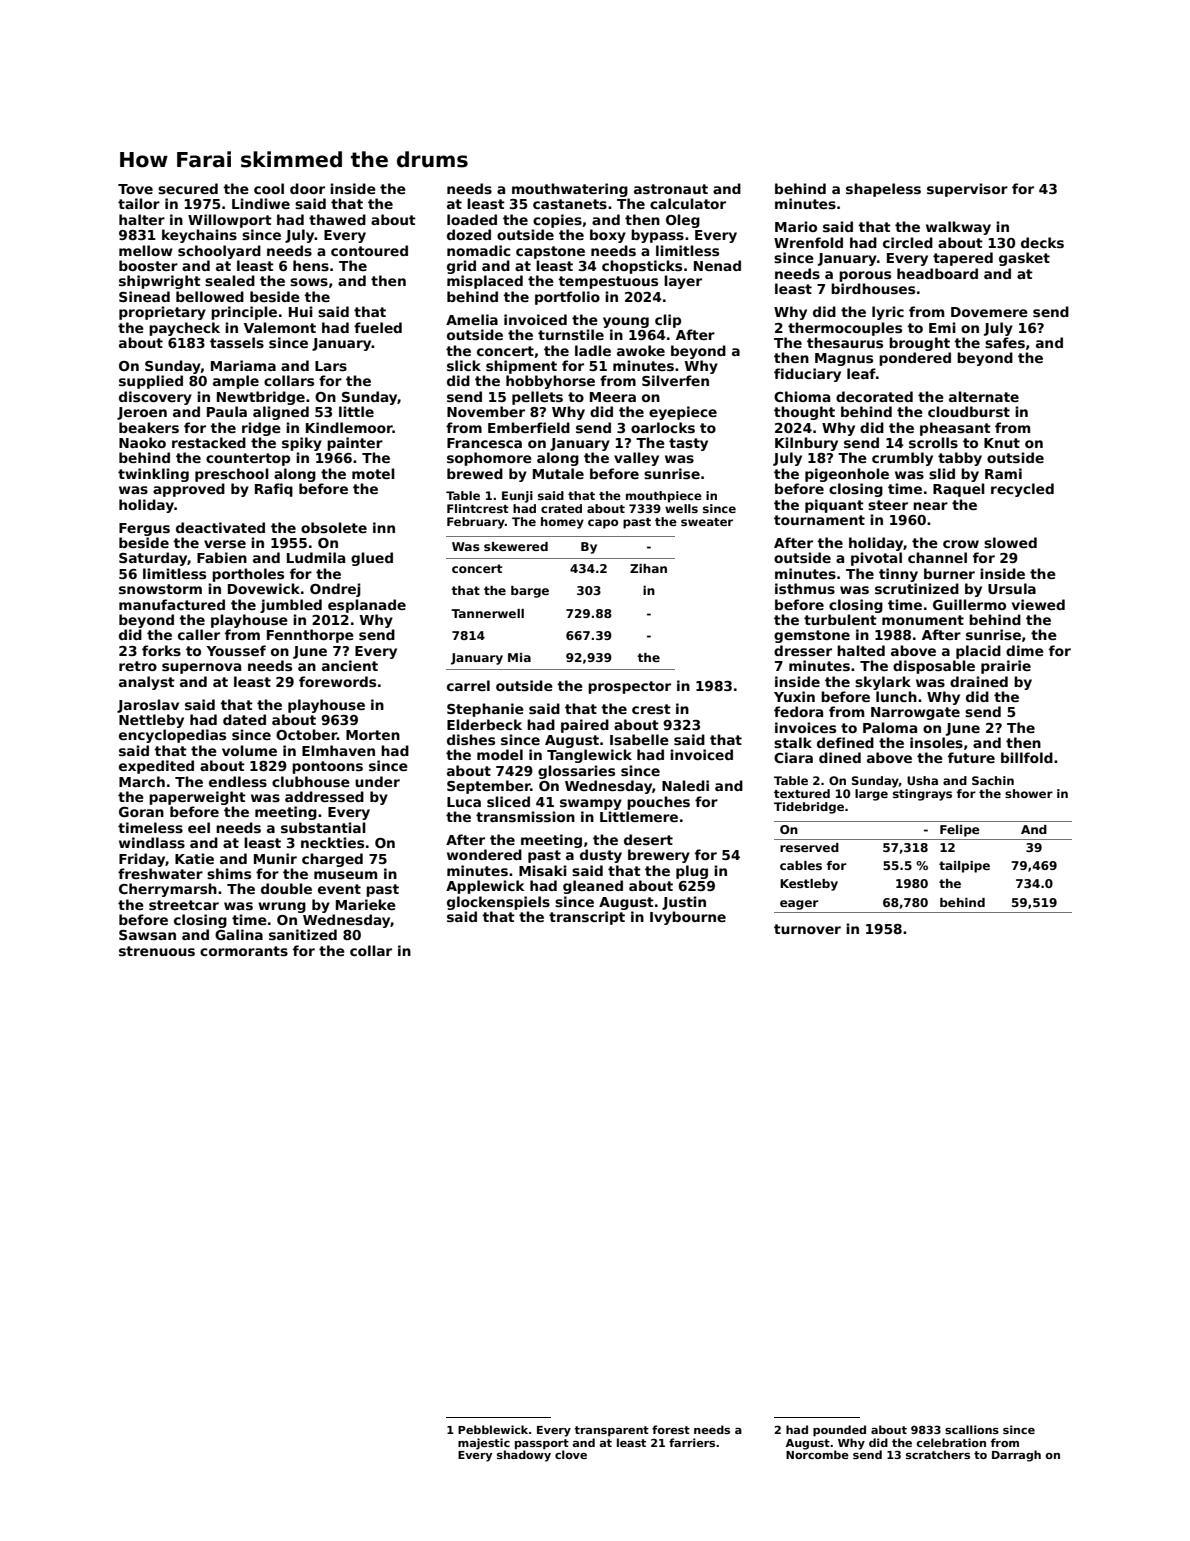 The image size is (1190, 1541). Describe the element at coordinates (184, 905) in the screenshot. I see `streetcar` at that location.
